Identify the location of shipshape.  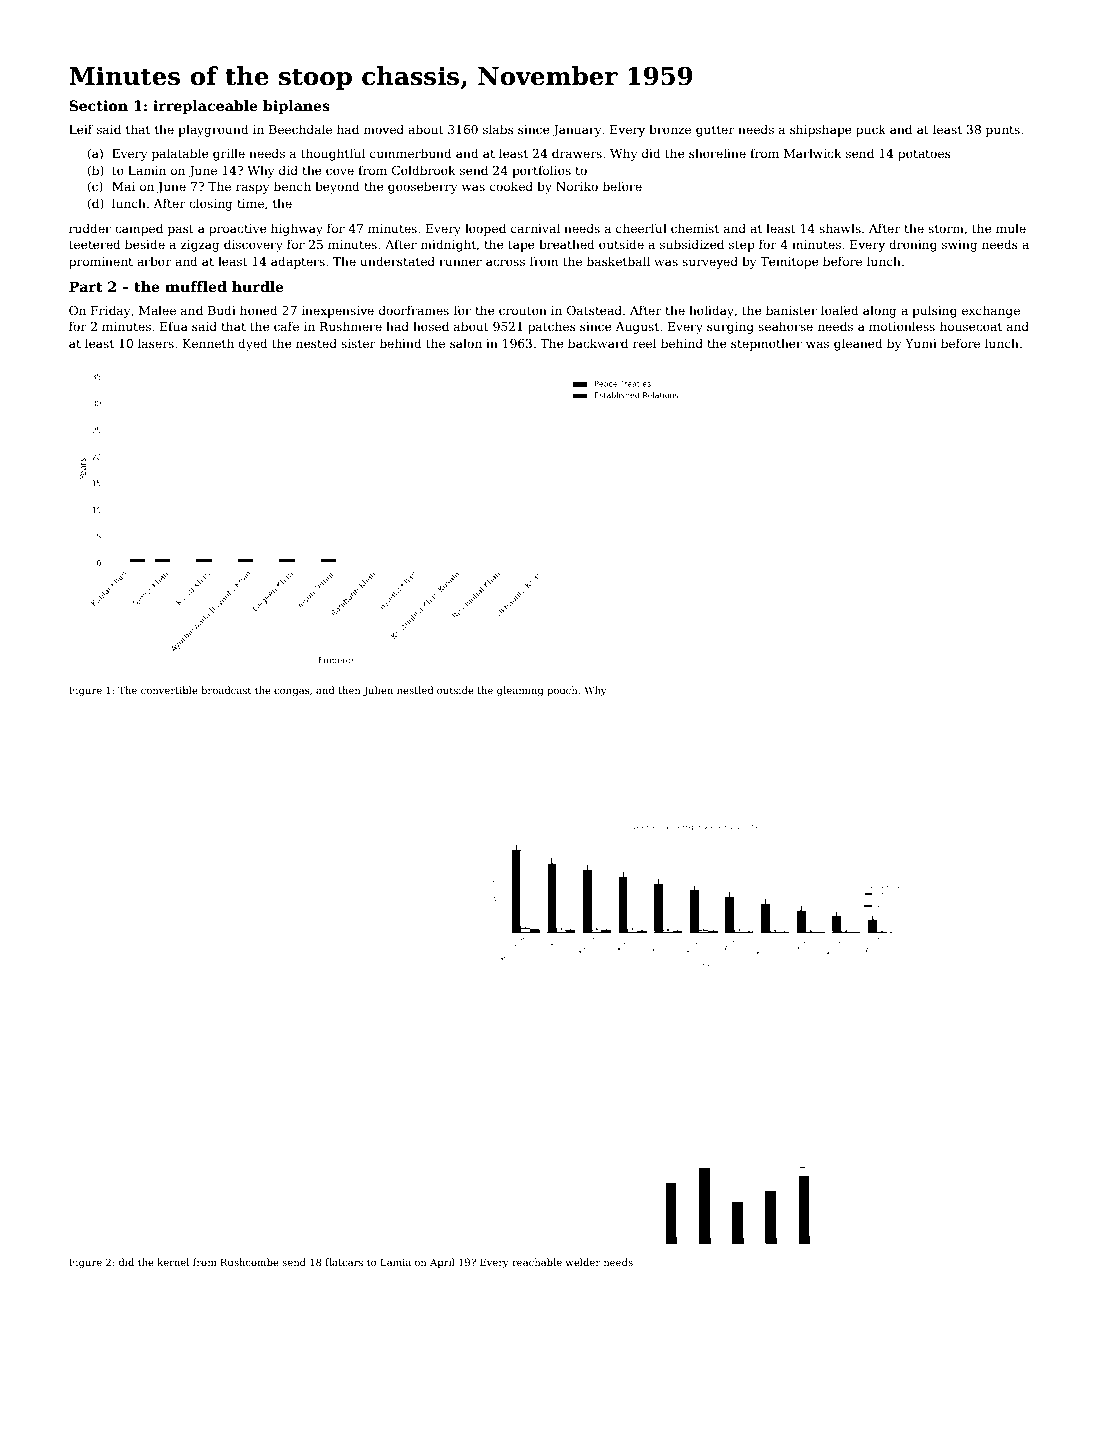
(821, 130).
